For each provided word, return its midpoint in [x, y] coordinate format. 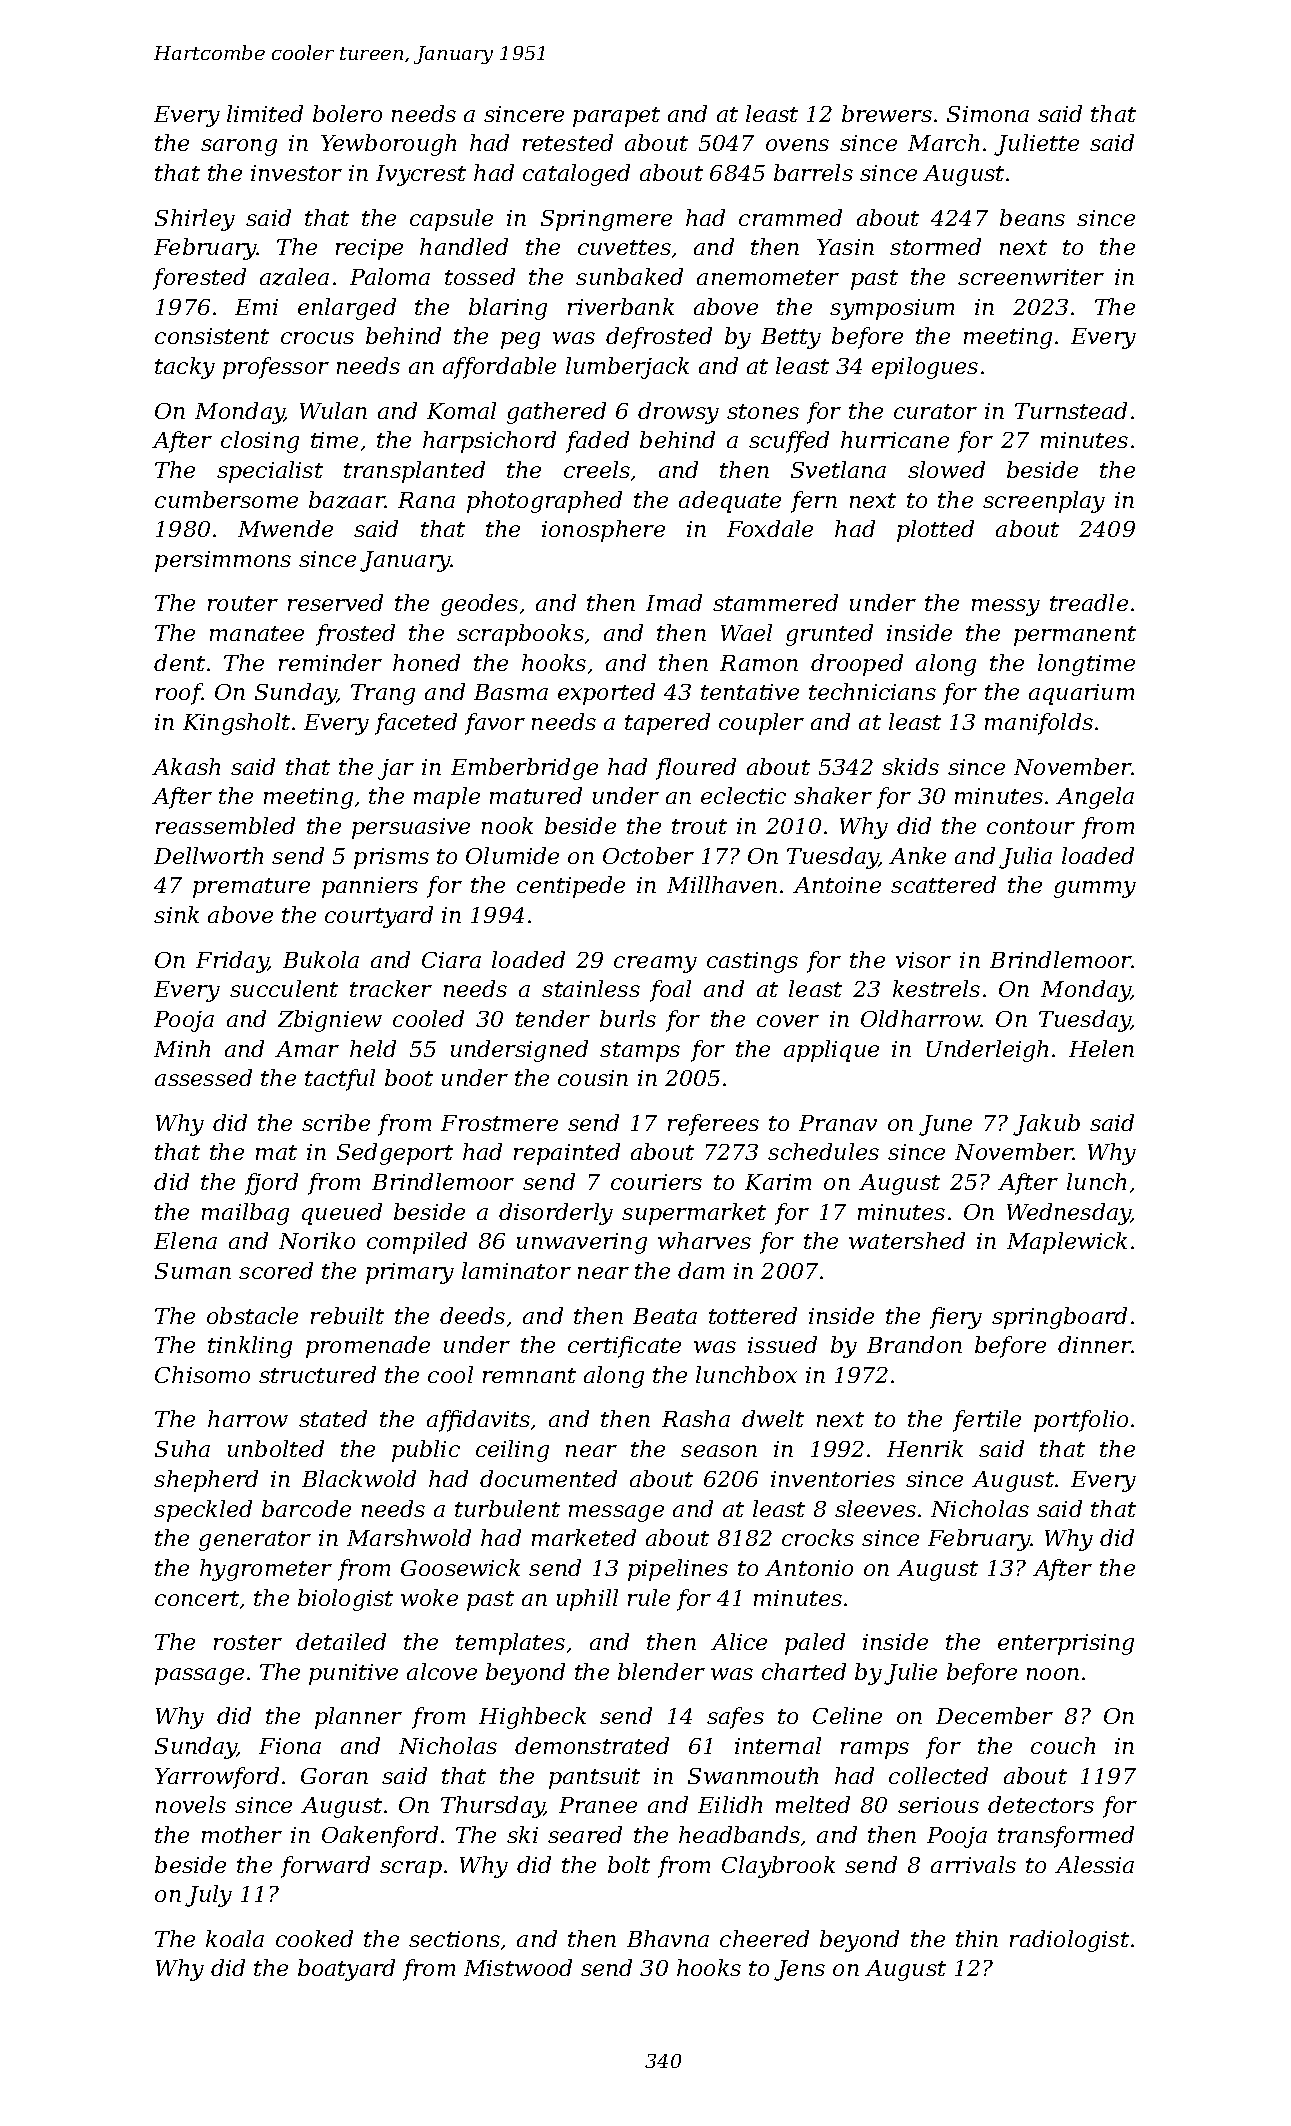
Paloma [390, 276]
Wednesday [1069, 1214]
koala [235, 1938]
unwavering [582, 1243]
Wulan [333, 410]
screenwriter [1031, 277]
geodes [479, 605]
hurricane [895, 439]
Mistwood [518, 1967]
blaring [508, 309]
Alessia [1094, 1864]
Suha [182, 1448]
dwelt [773, 1418]
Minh [182, 1048]
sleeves [875, 1508]
